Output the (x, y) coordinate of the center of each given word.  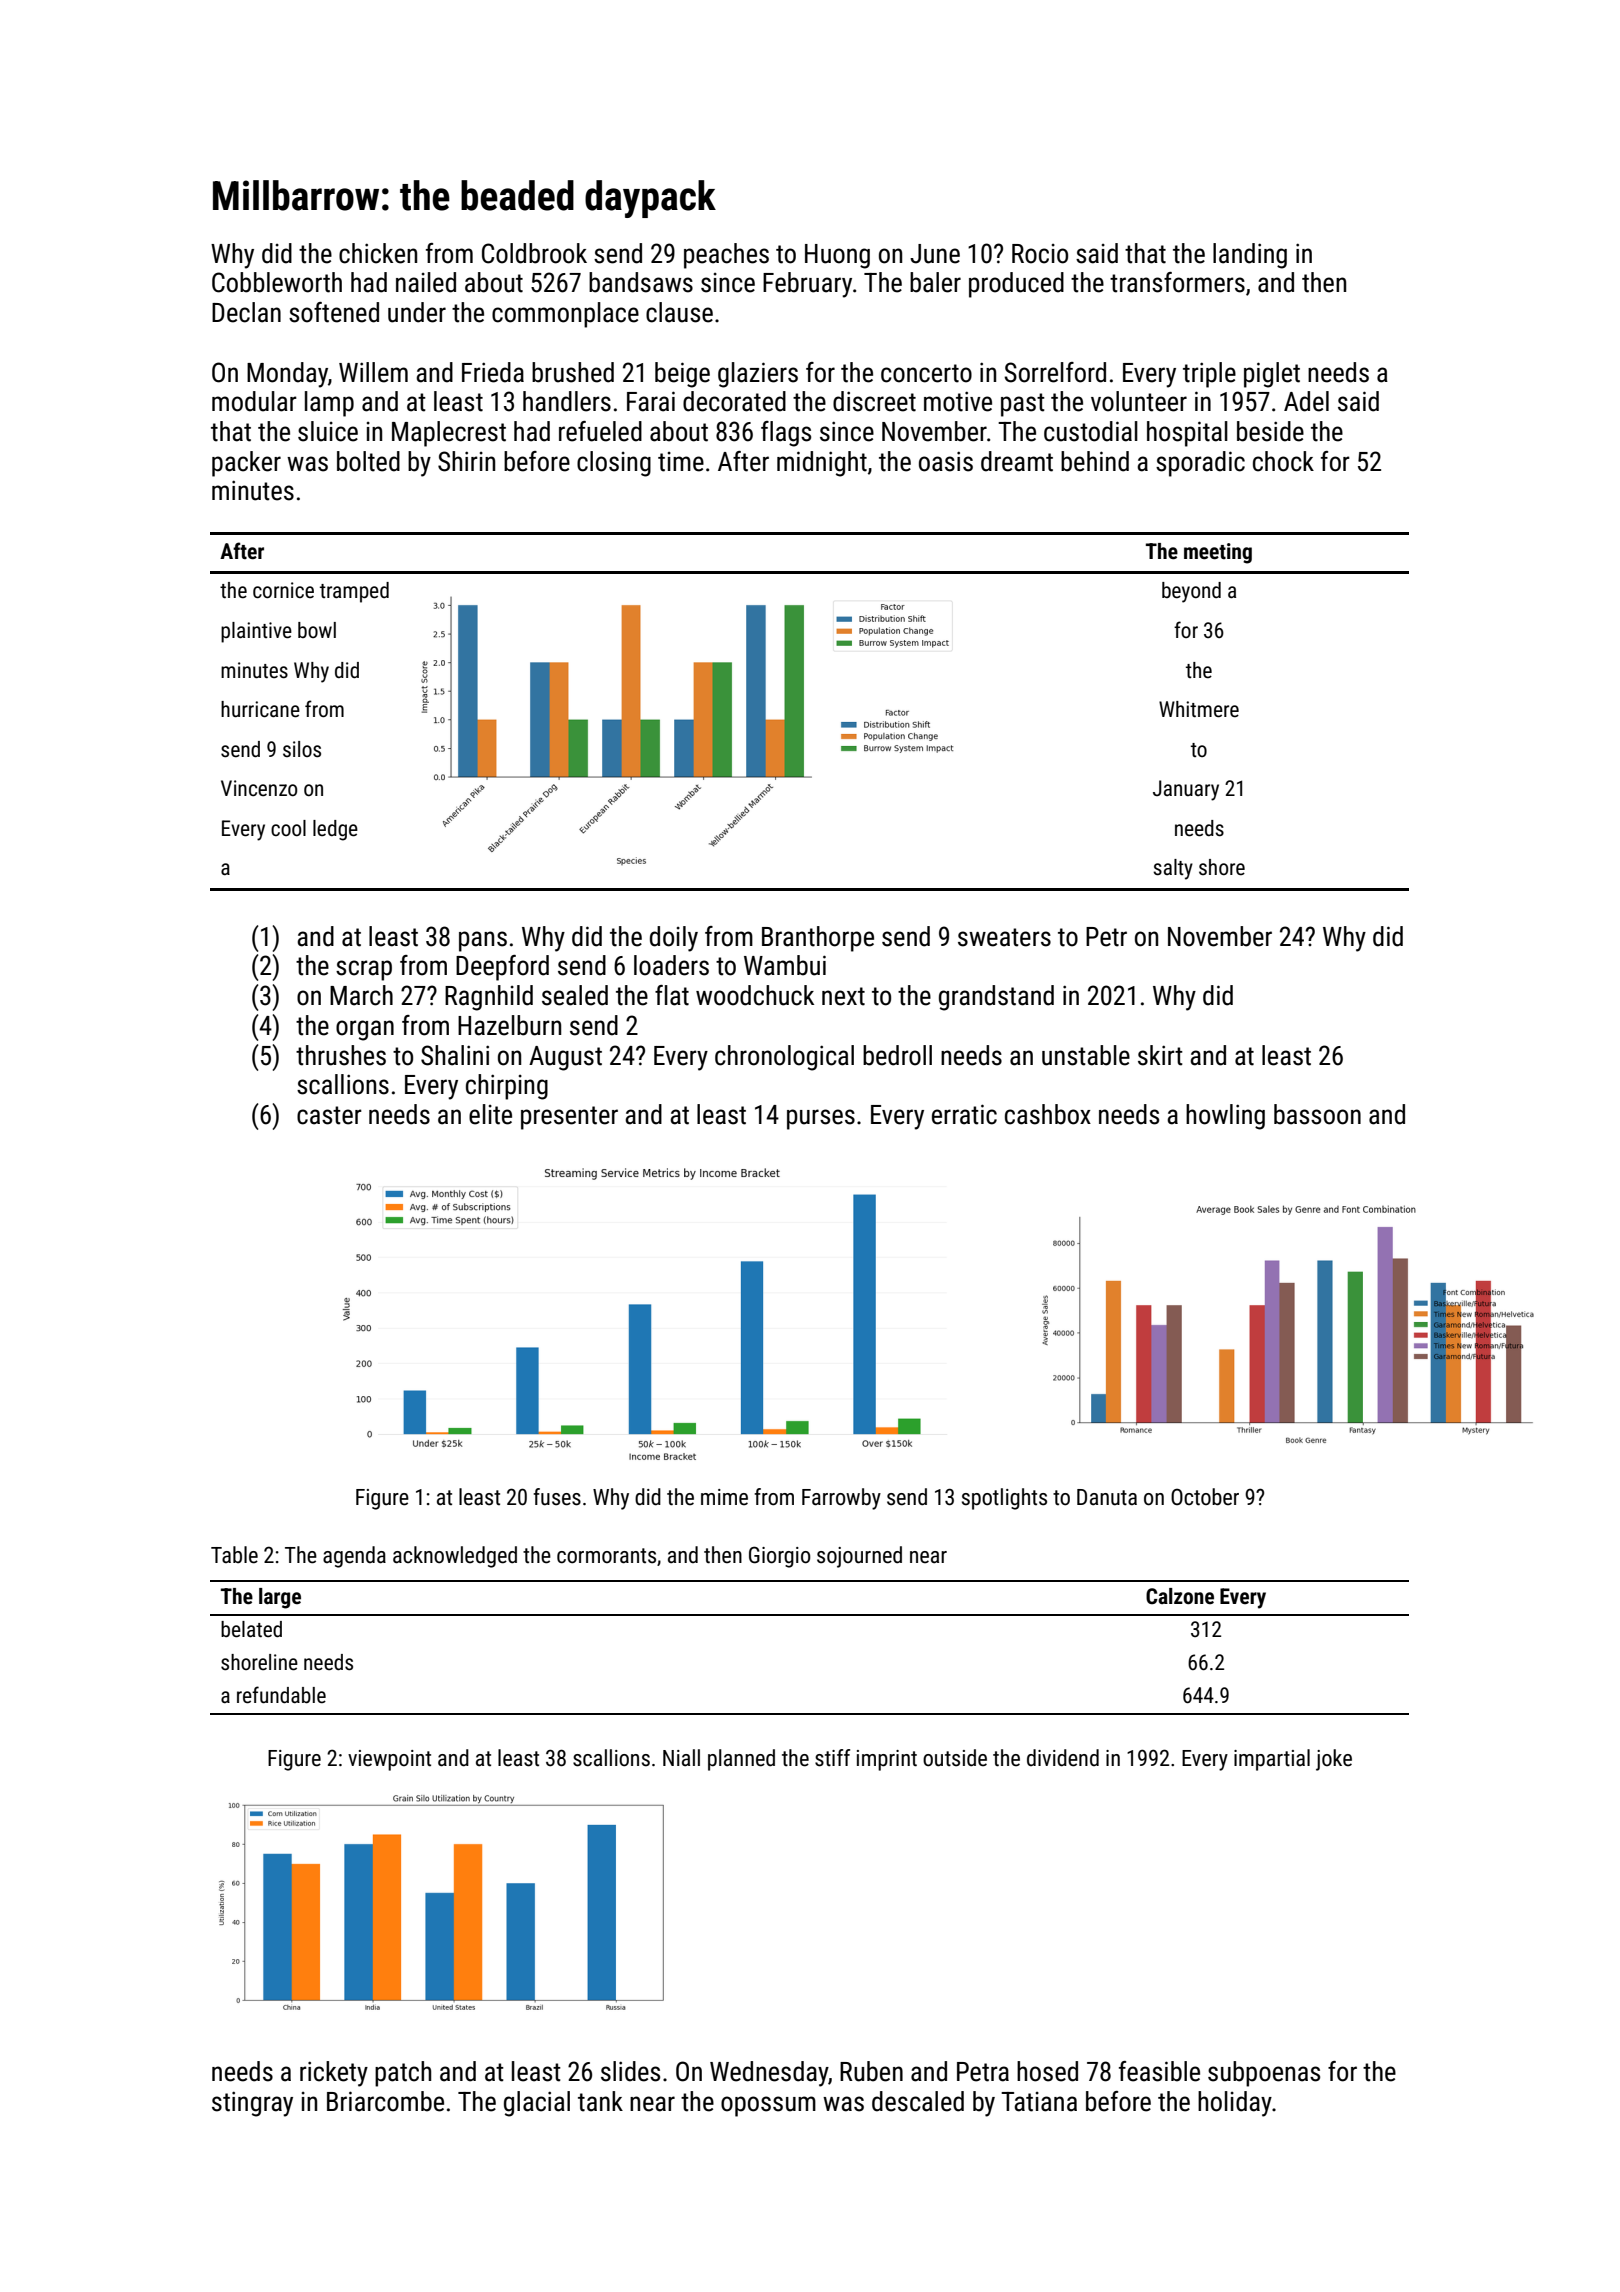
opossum (768, 2106)
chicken (378, 253)
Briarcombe (385, 2101)
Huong (837, 256)
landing (1250, 256)
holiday (1235, 2104)
